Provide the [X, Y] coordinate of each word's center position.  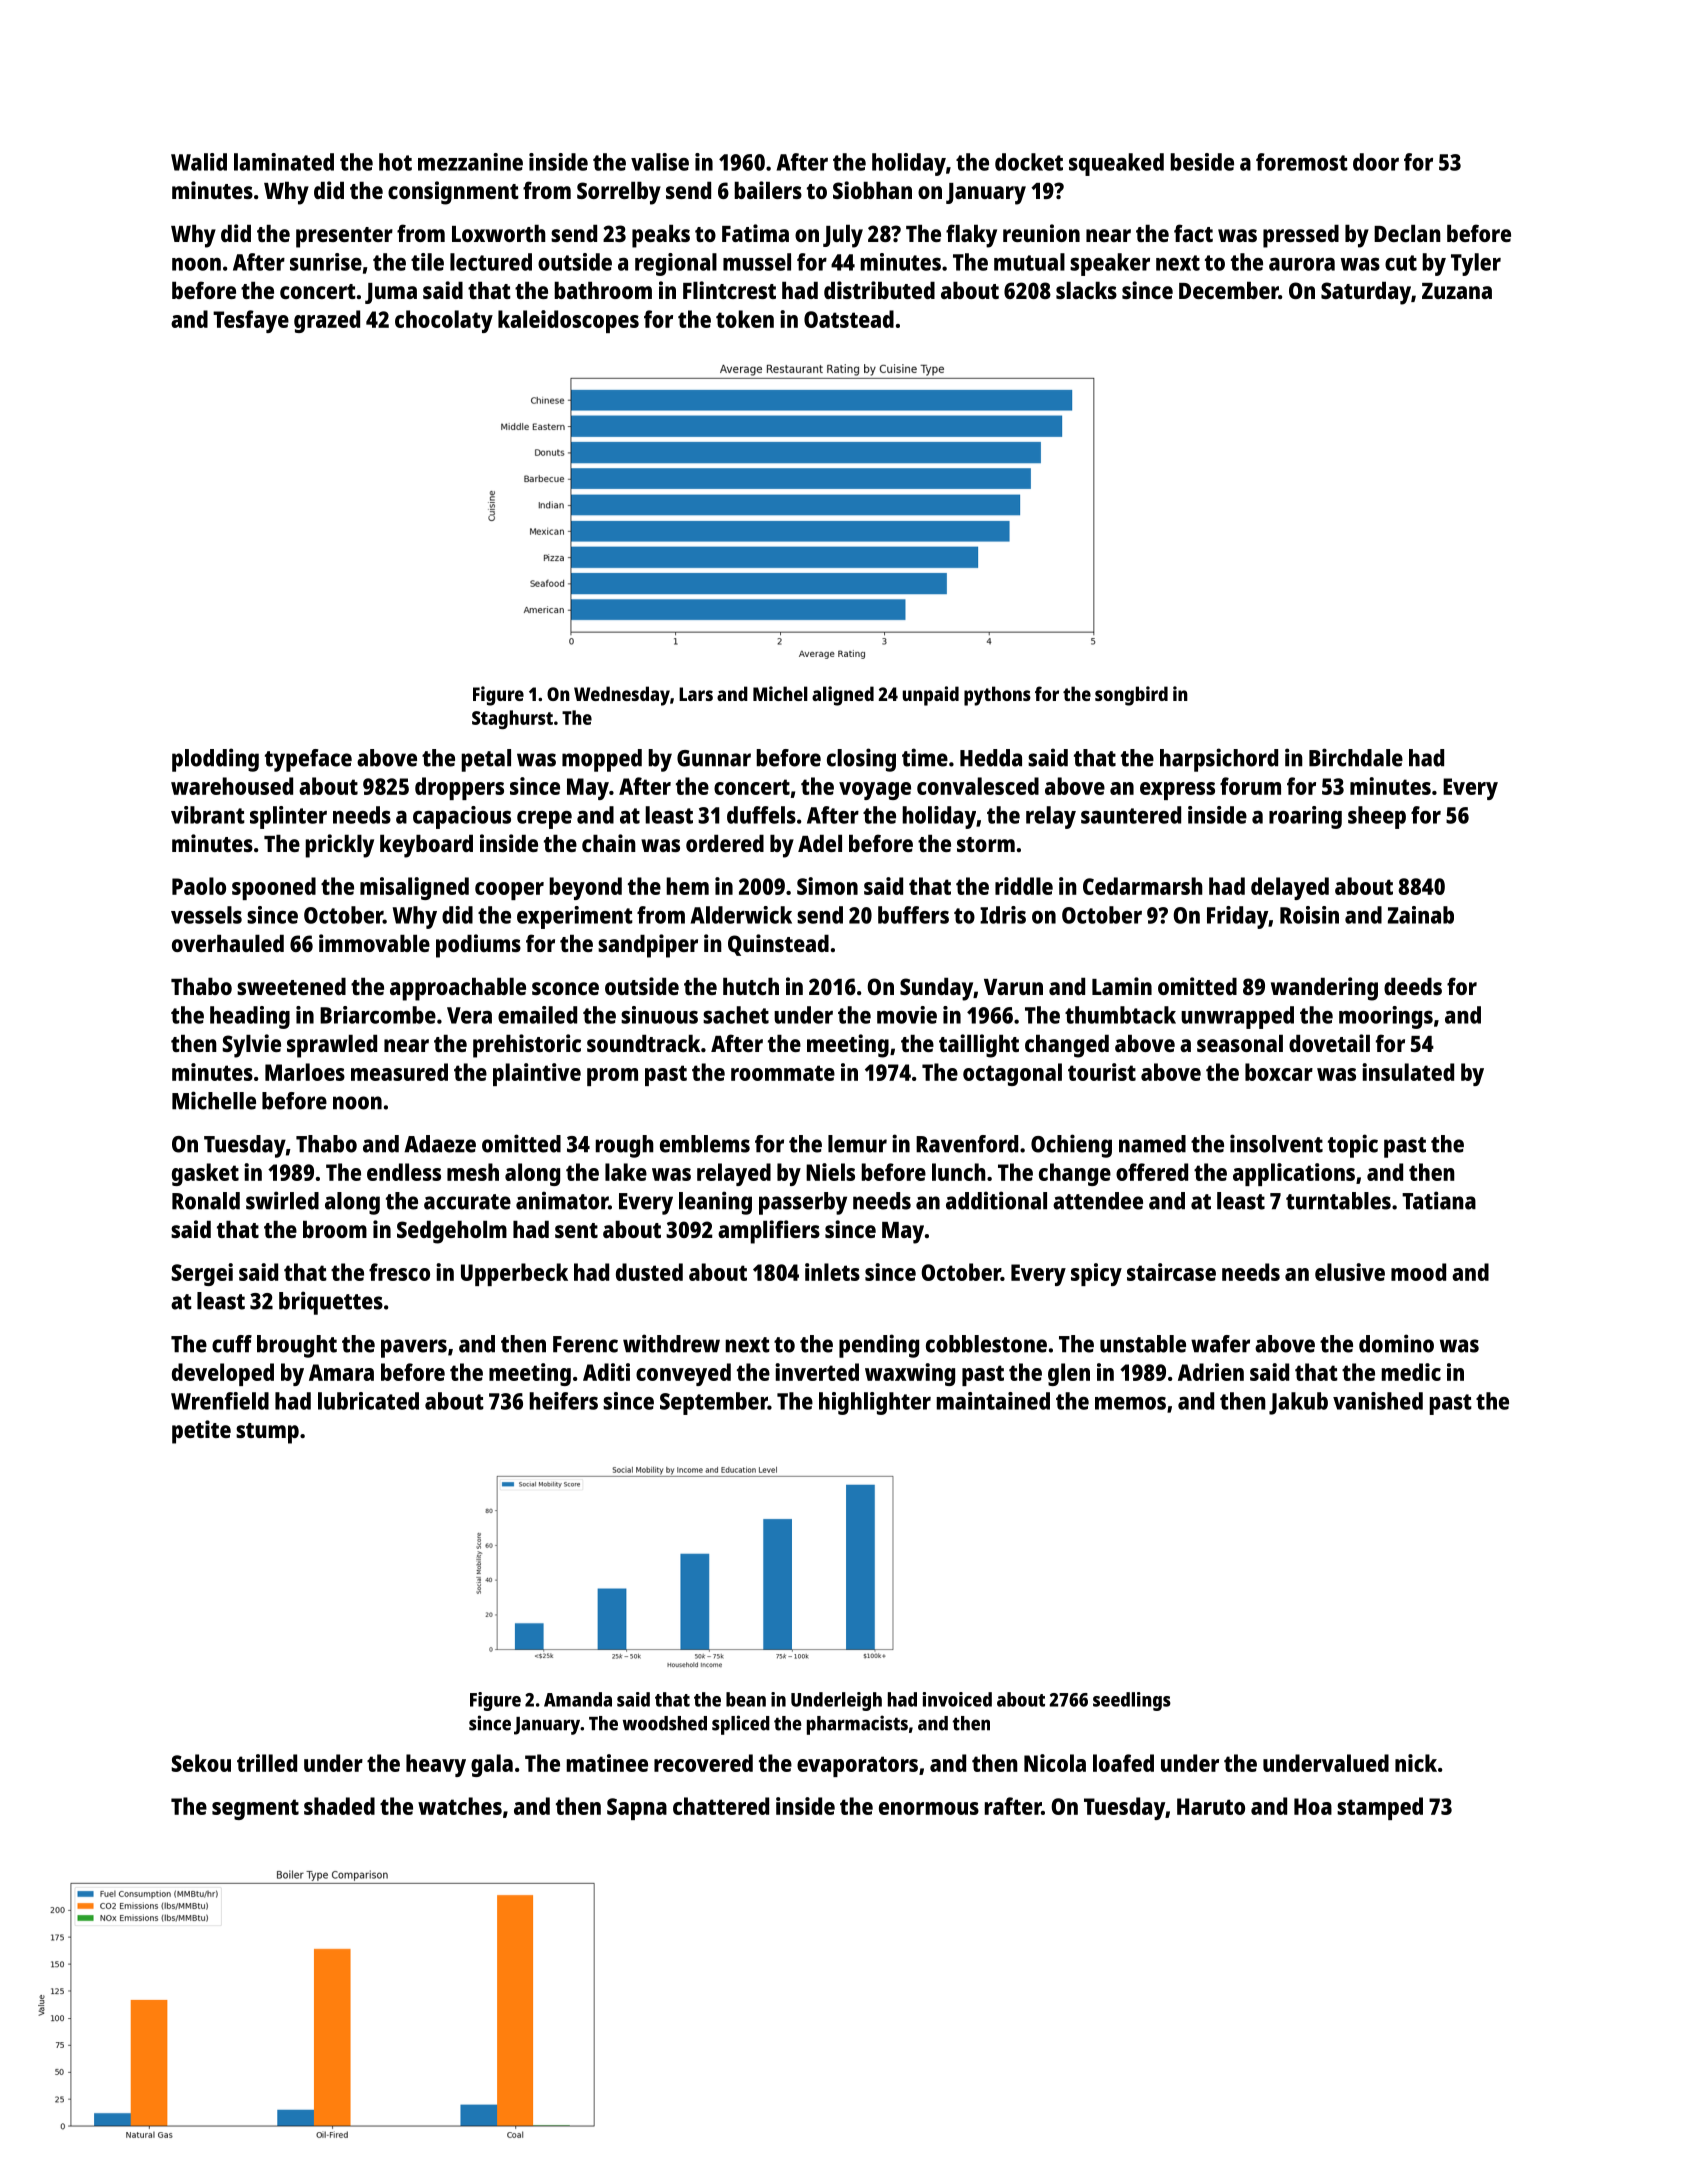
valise [660, 162]
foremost [1302, 162]
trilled [267, 1763]
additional [996, 1200]
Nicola [1055, 1763]
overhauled [228, 943]
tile [427, 262]
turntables [1338, 1201]
